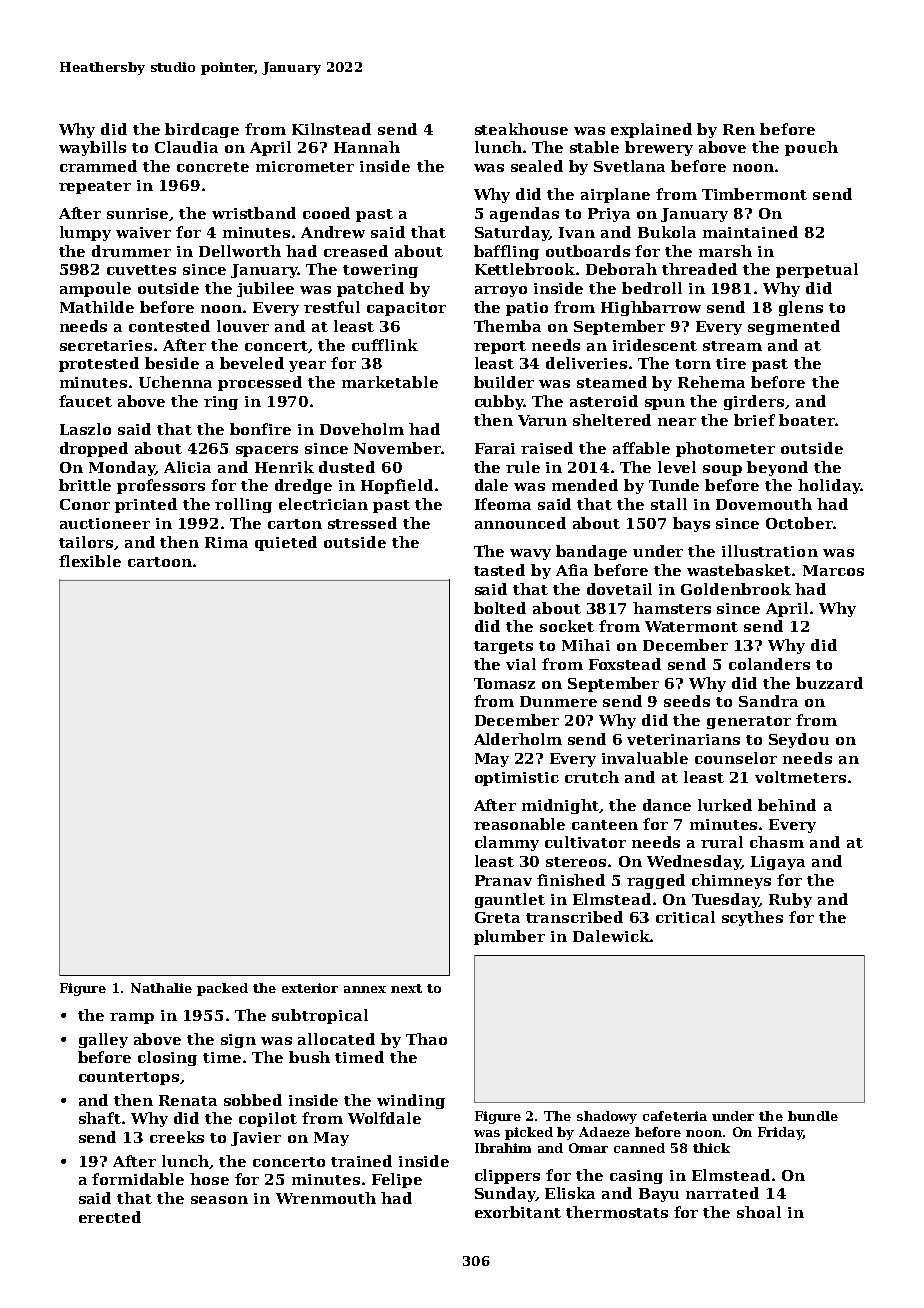  What do you see at coordinates (509, 937) in the screenshot?
I see `plumber` at bounding box center [509, 937].
